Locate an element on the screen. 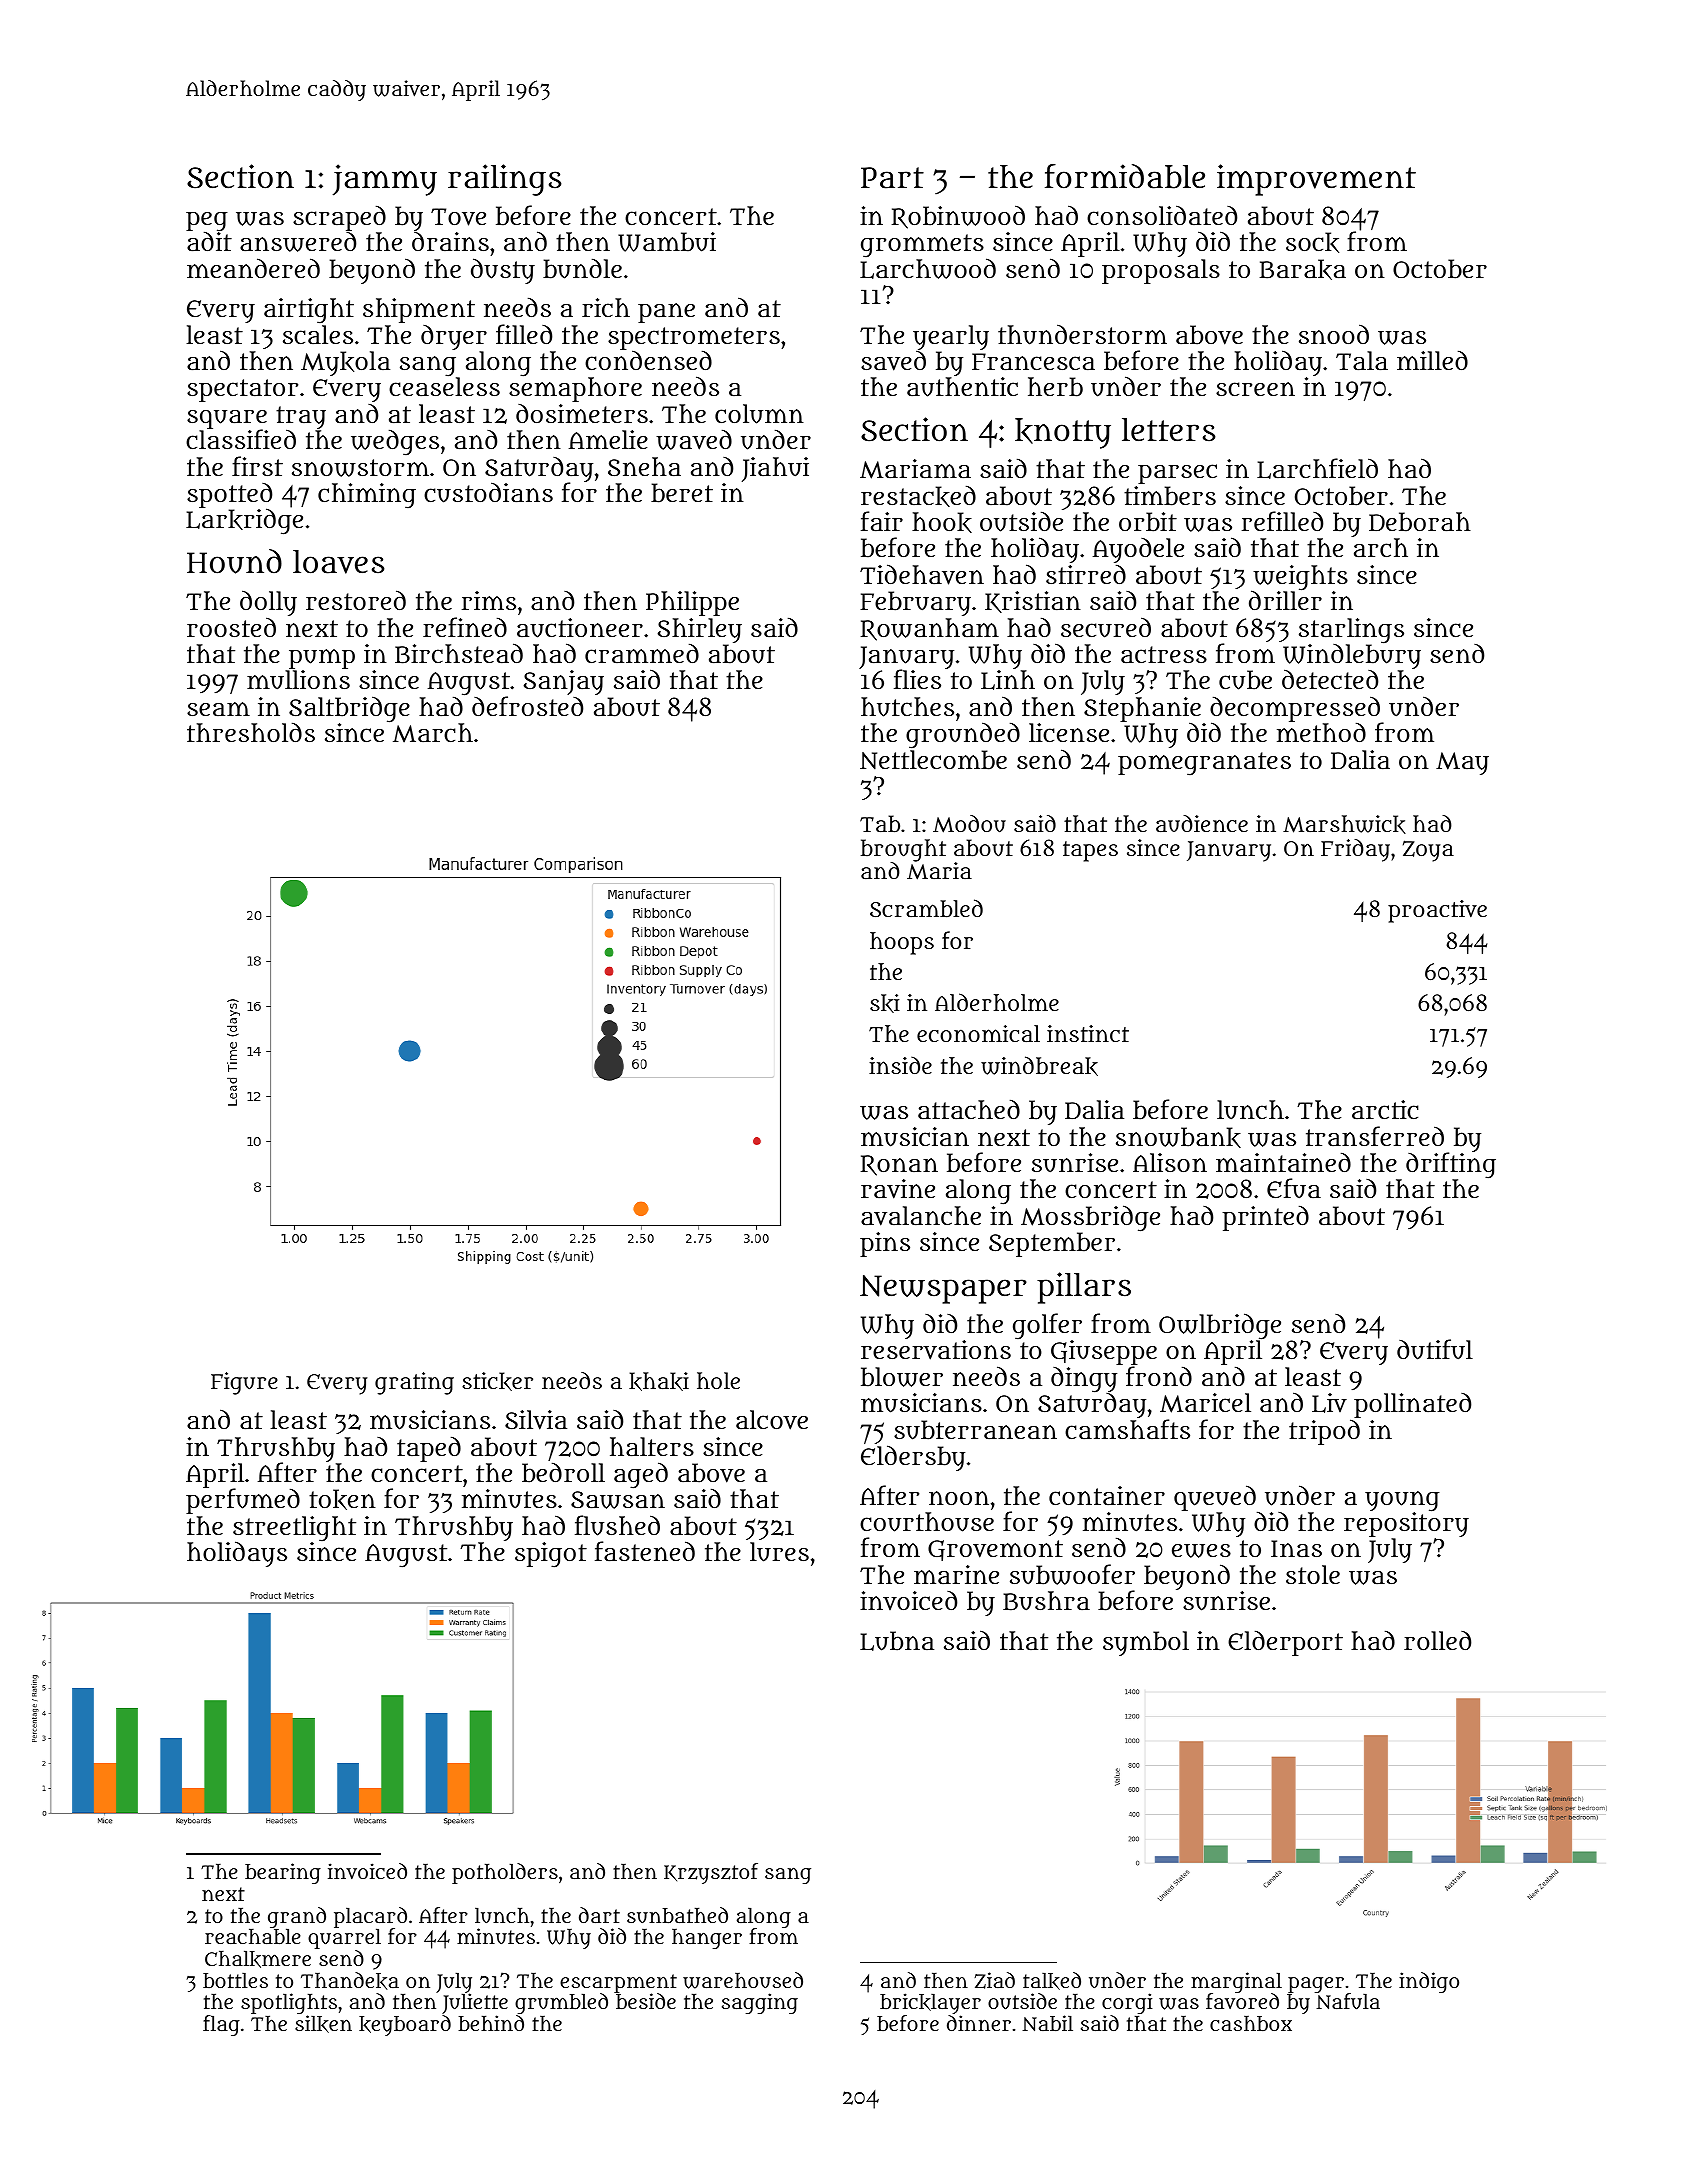 The height and width of the screenshot is (2178, 1683). improvement is located at coordinates (1316, 180).
